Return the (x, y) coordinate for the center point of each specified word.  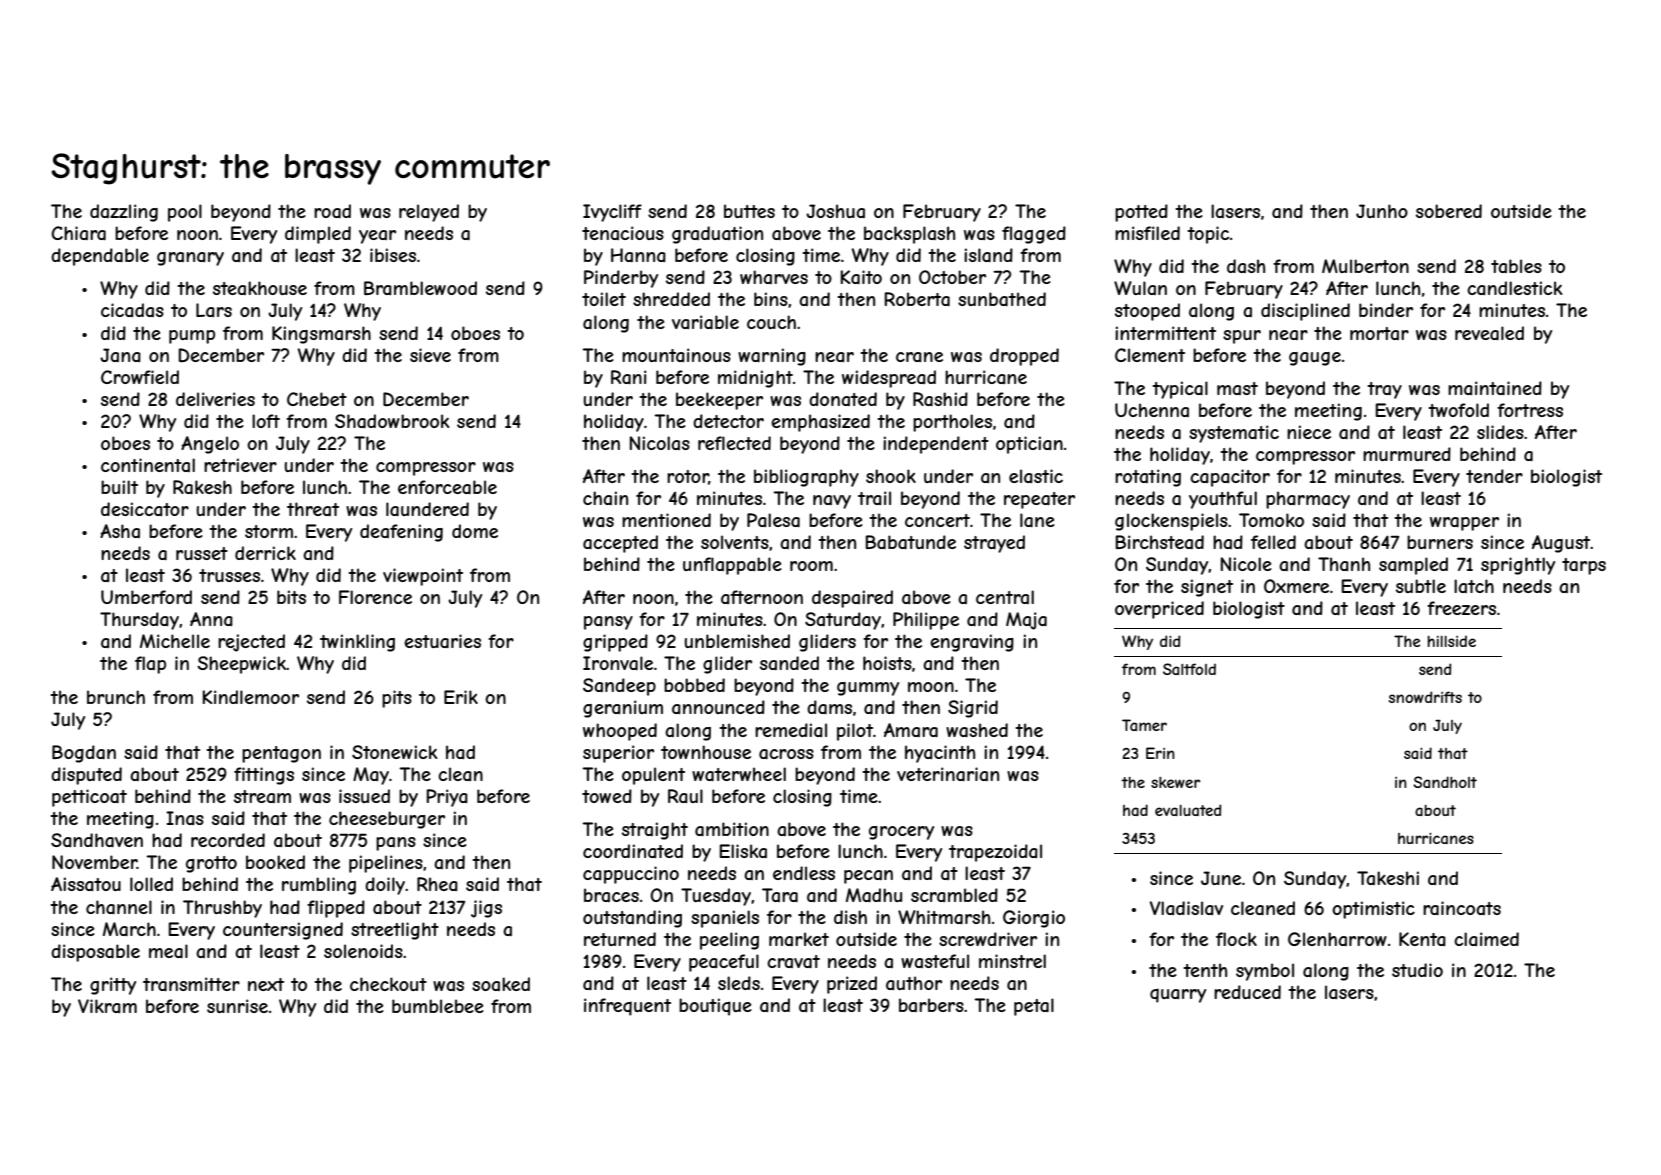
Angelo (210, 445)
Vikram (107, 1006)
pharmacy (1308, 500)
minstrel (1012, 961)
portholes (952, 423)
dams (829, 707)
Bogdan (84, 754)
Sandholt (1445, 782)
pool (185, 213)
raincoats (1462, 908)
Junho (1382, 211)
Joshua (835, 211)
